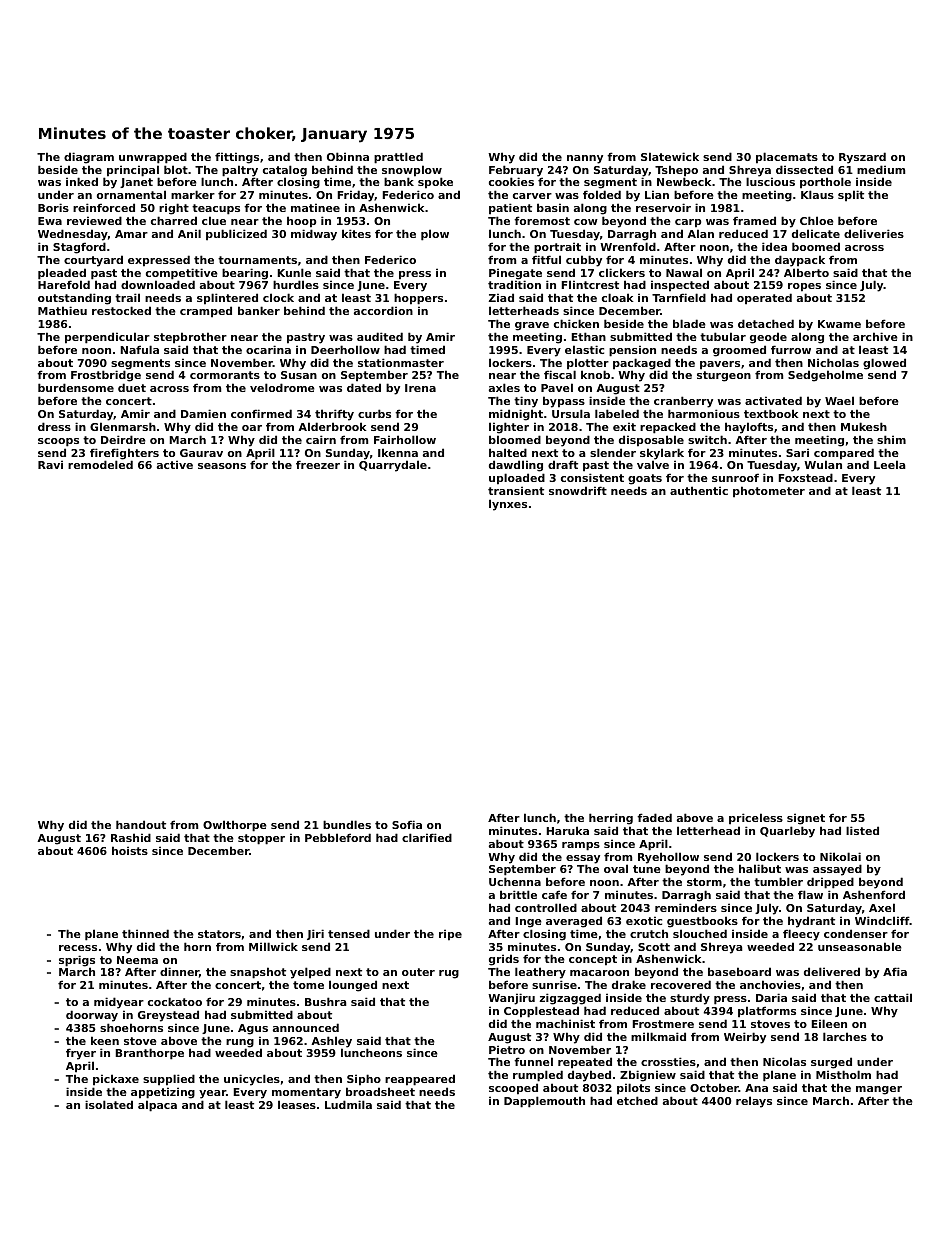 This screenshot has width=952, height=1233. Describe the element at coordinates (141, 824) in the screenshot. I see `handout` at that location.
